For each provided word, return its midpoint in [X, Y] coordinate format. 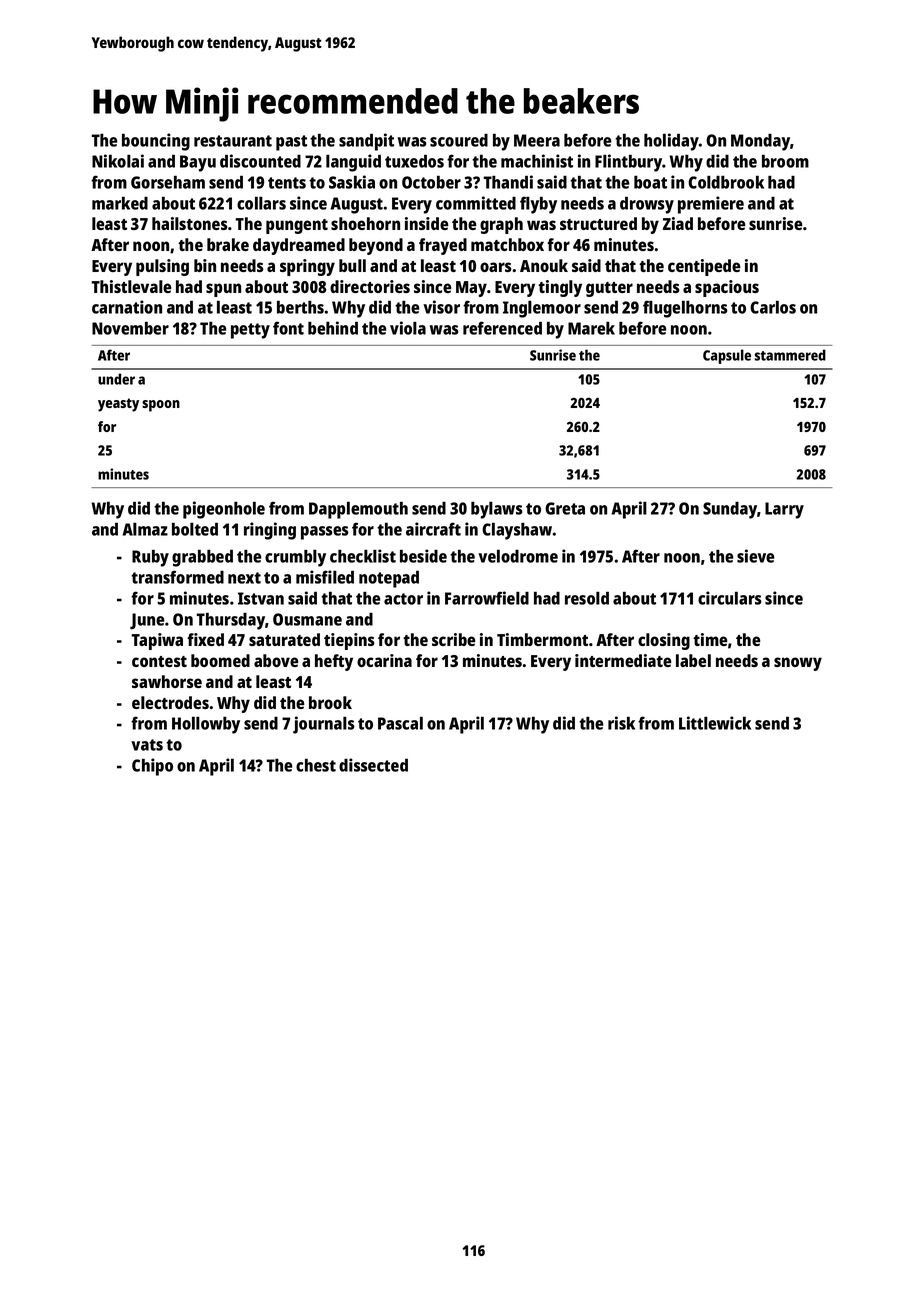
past [291, 143]
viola [408, 328]
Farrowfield [487, 598]
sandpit [366, 142]
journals [324, 725]
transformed [177, 577]
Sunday [730, 510]
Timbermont [542, 639]
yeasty [118, 405]
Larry [784, 510]
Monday [760, 142]
